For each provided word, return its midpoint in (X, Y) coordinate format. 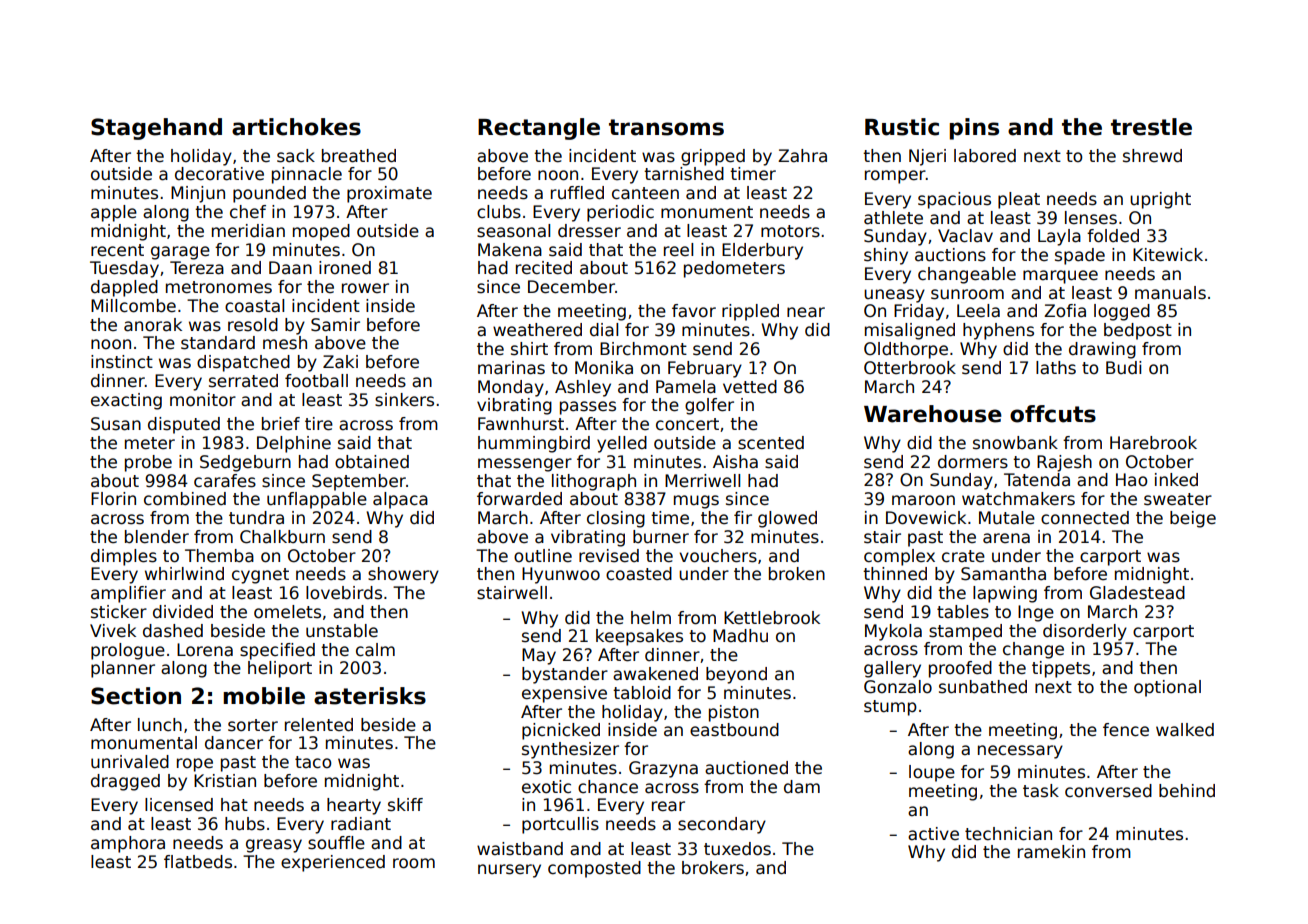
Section (136, 696)
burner (661, 537)
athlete (893, 218)
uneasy (894, 296)
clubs (499, 212)
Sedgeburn (245, 463)
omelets (287, 612)
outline (543, 556)
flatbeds (198, 862)
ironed (345, 268)
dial (604, 330)
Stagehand (156, 129)
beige (1193, 519)
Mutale (1007, 518)
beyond (736, 675)
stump (890, 708)
